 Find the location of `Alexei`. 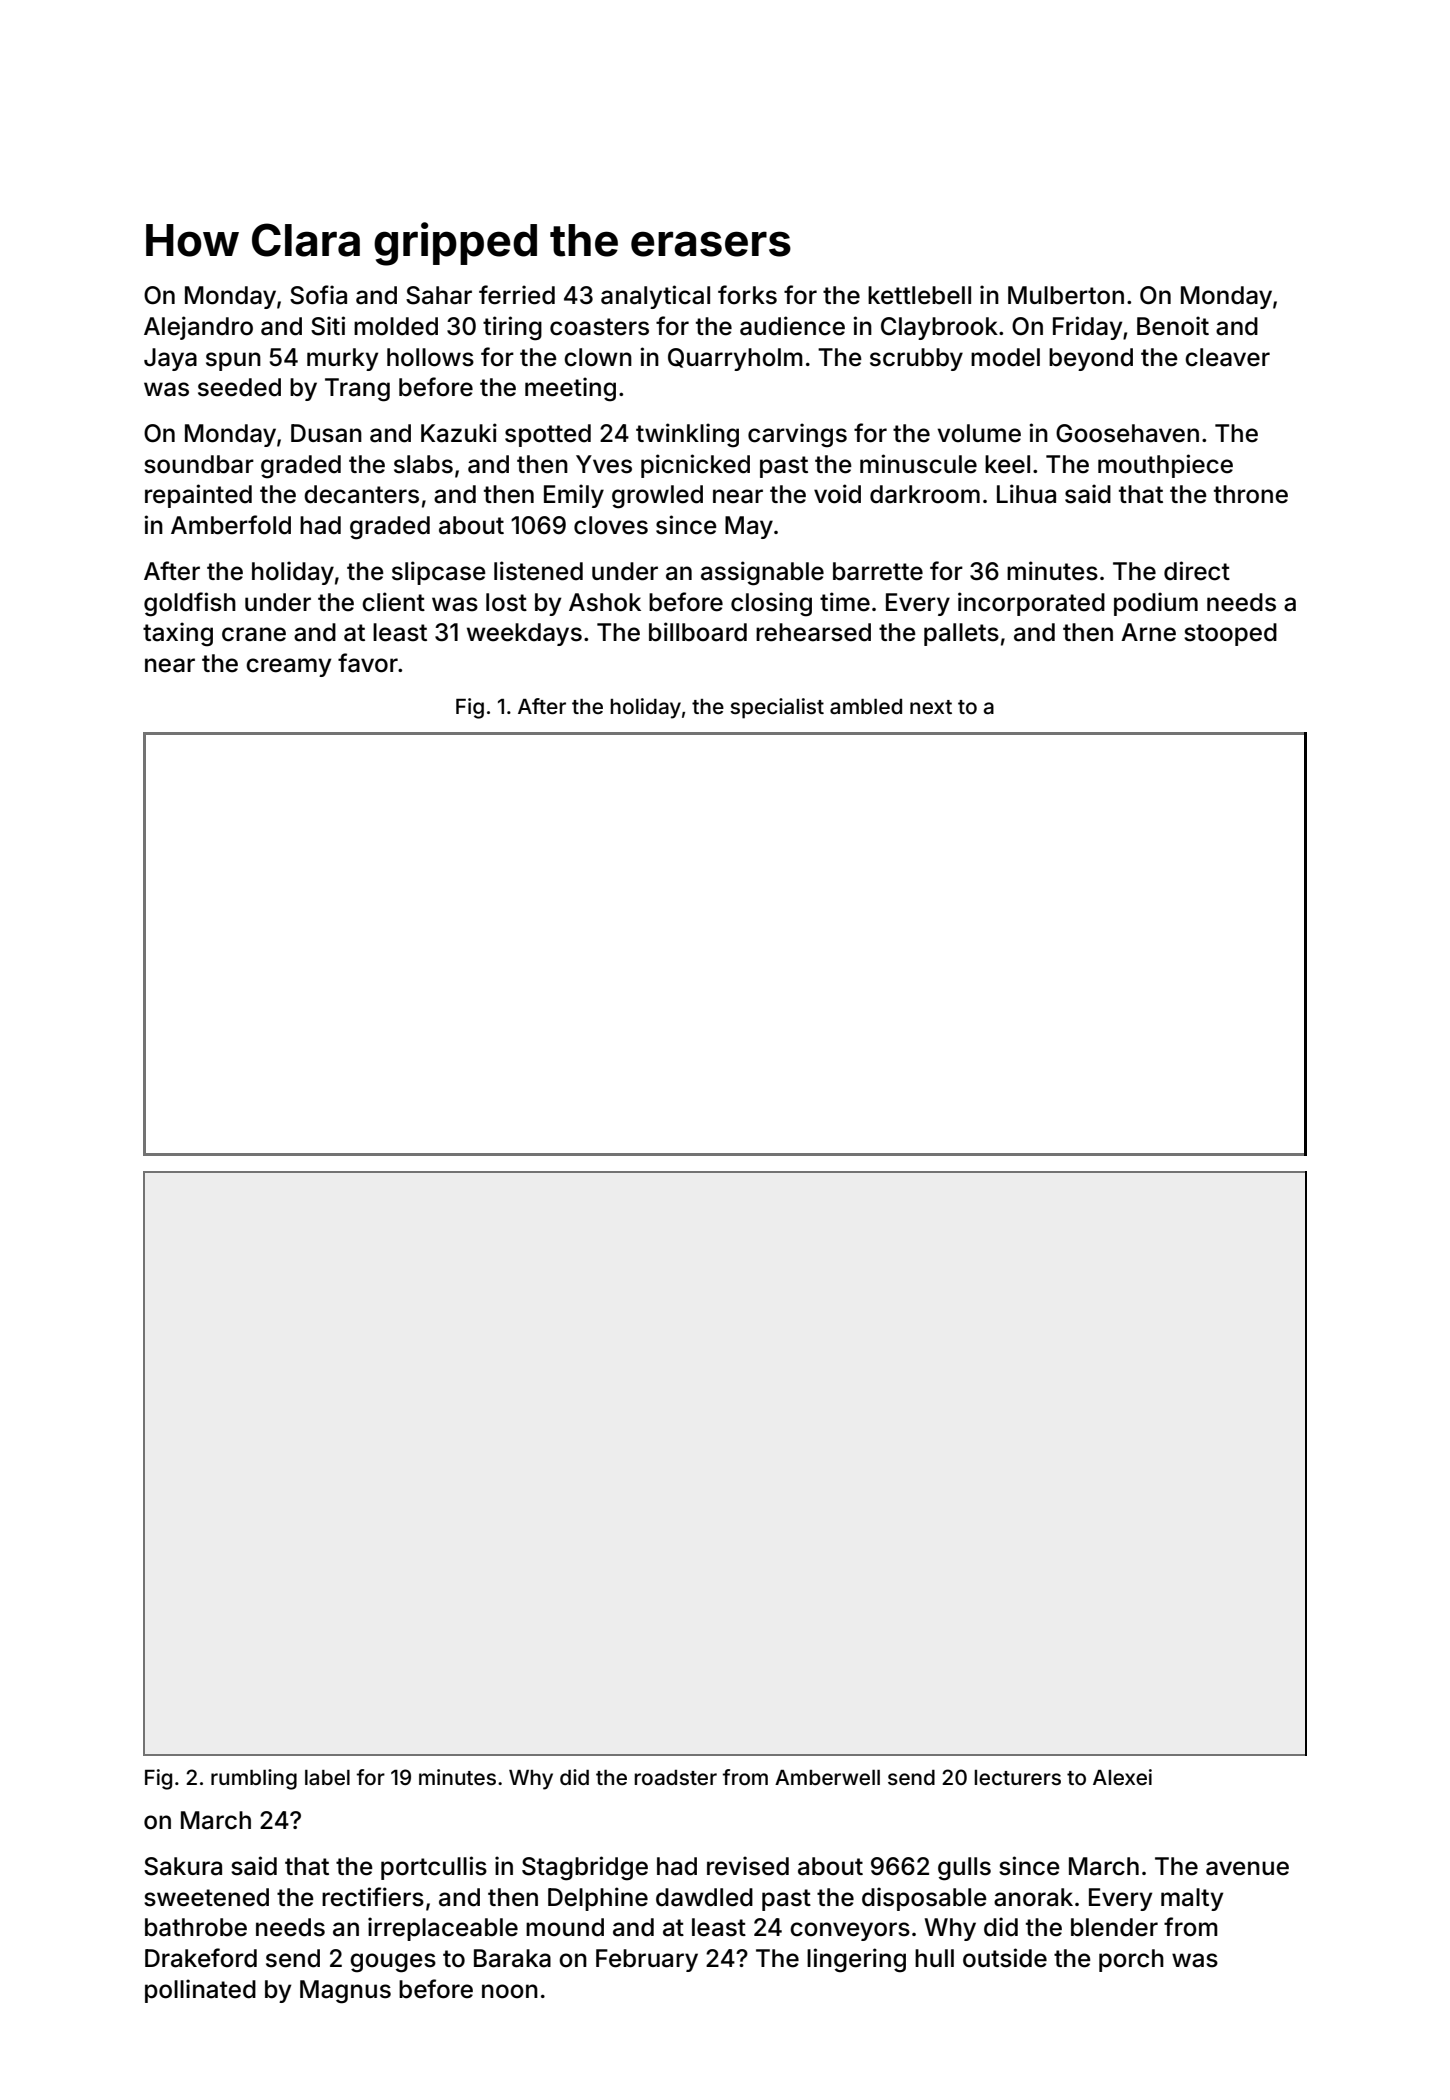

Alexei is located at coordinates (1122, 1777).
